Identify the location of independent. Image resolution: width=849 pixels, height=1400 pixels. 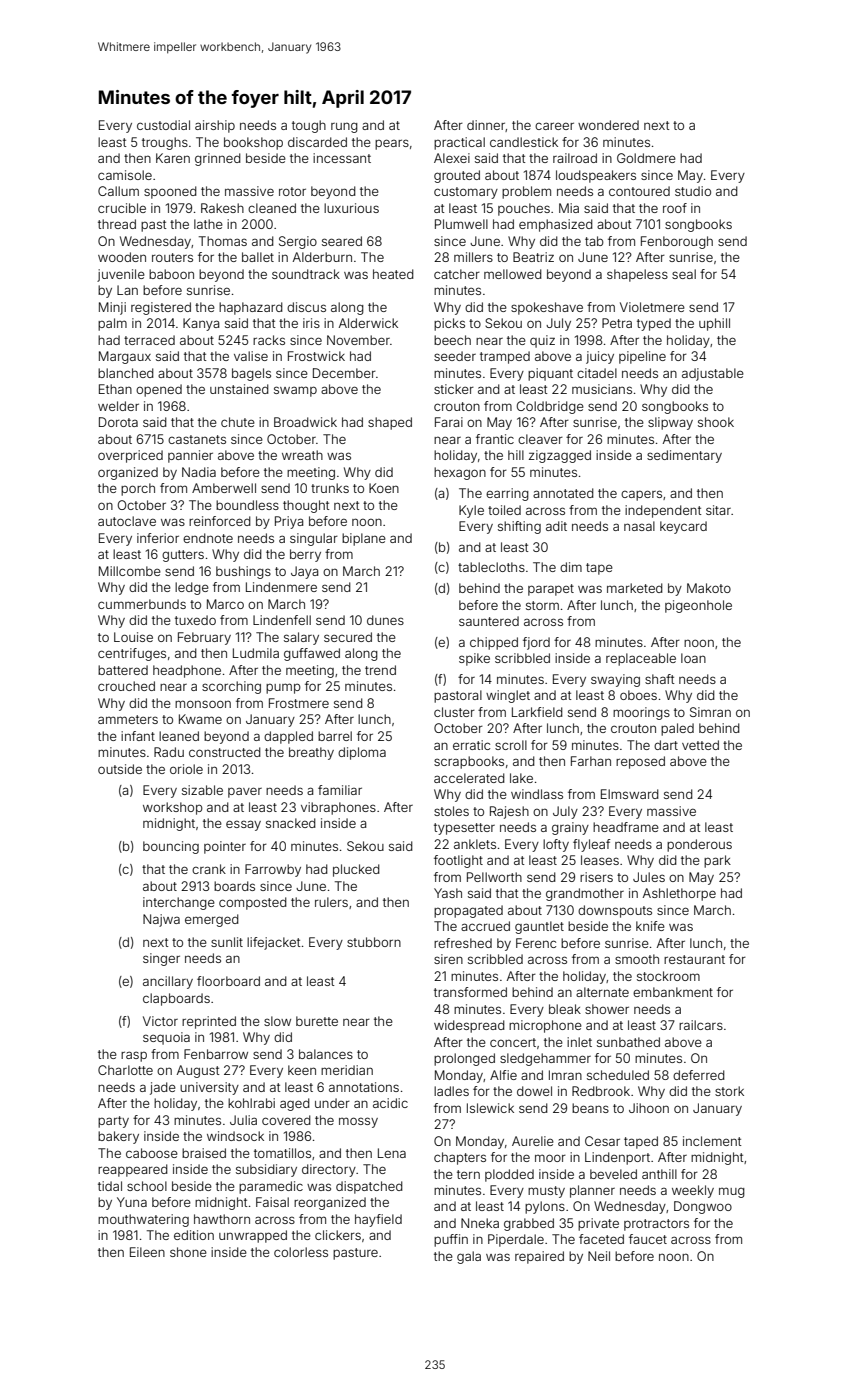
(663, 511).
